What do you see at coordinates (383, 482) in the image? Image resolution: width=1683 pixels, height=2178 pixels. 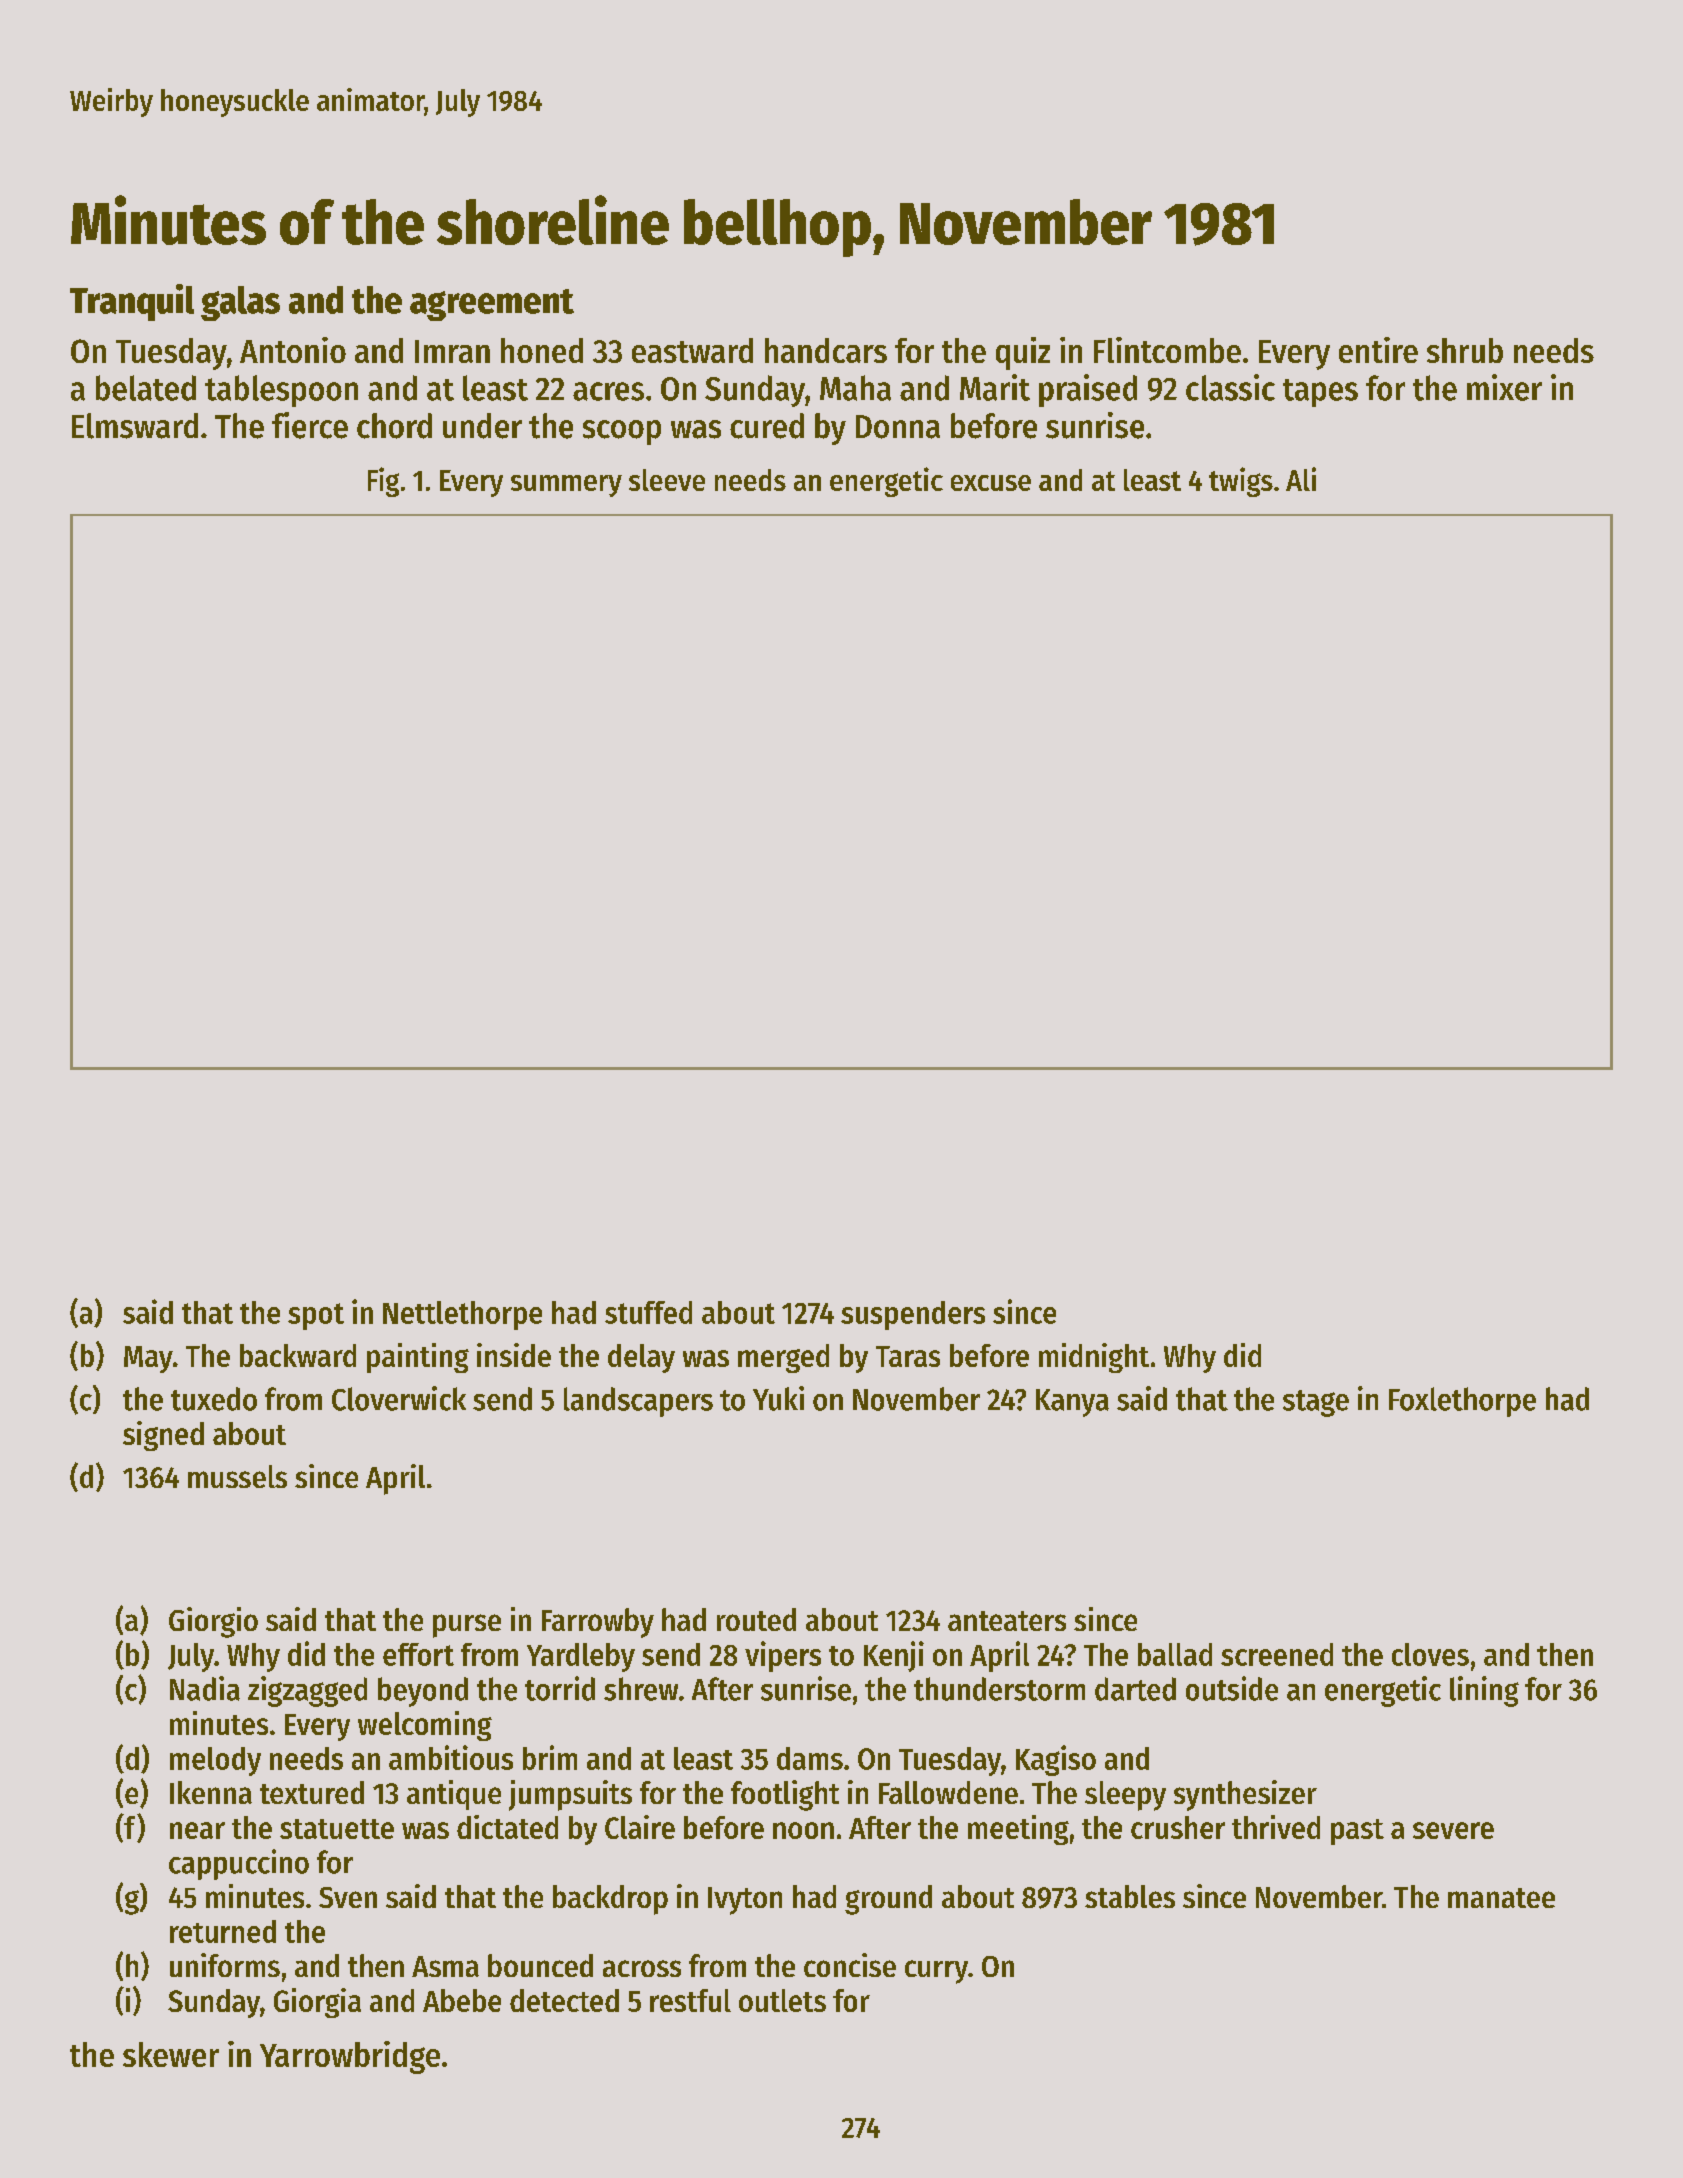 I see `Fig` at bounding box center [383, 482].
